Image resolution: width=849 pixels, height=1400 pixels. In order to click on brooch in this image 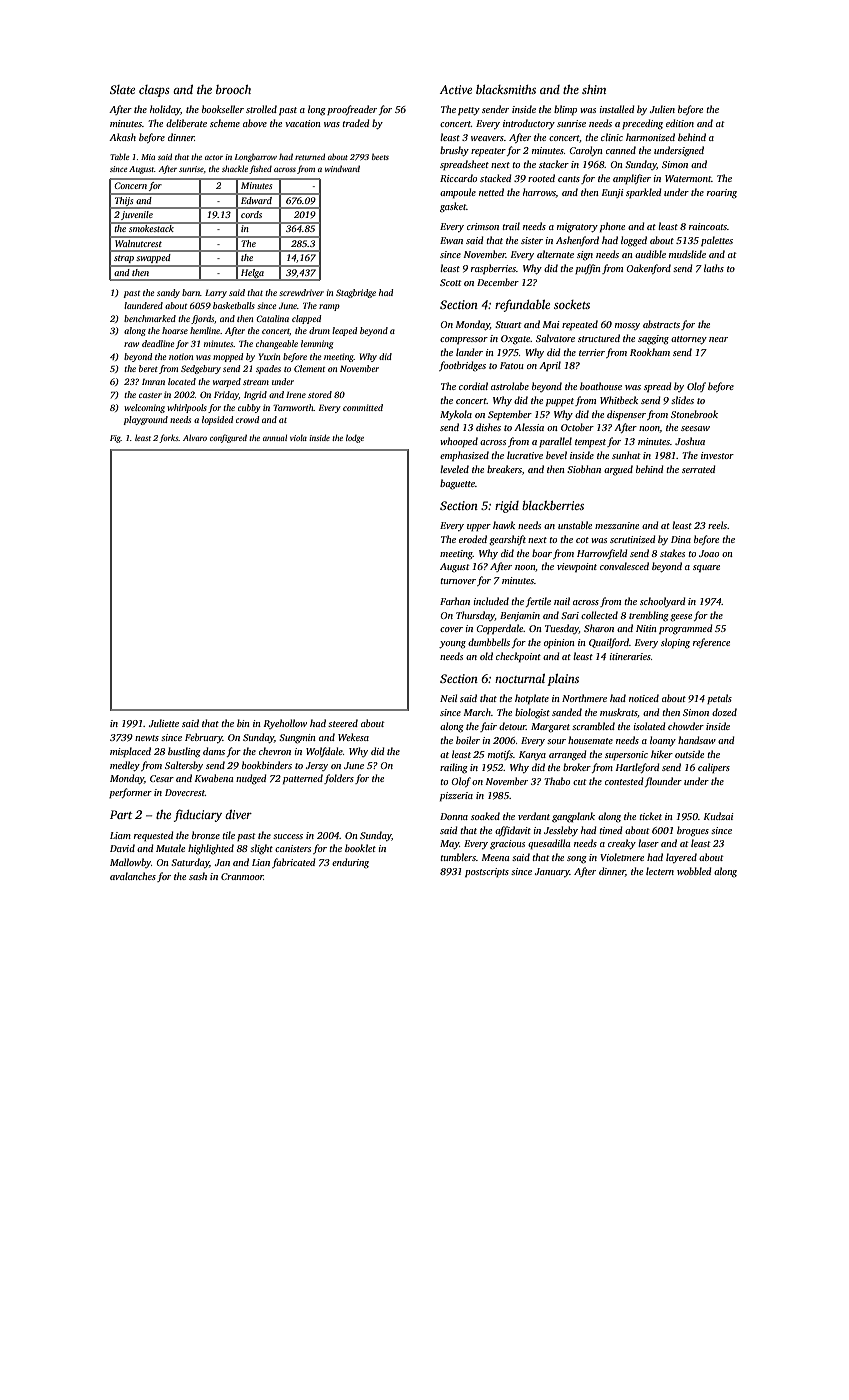, I will do `click(233, 89)`.
